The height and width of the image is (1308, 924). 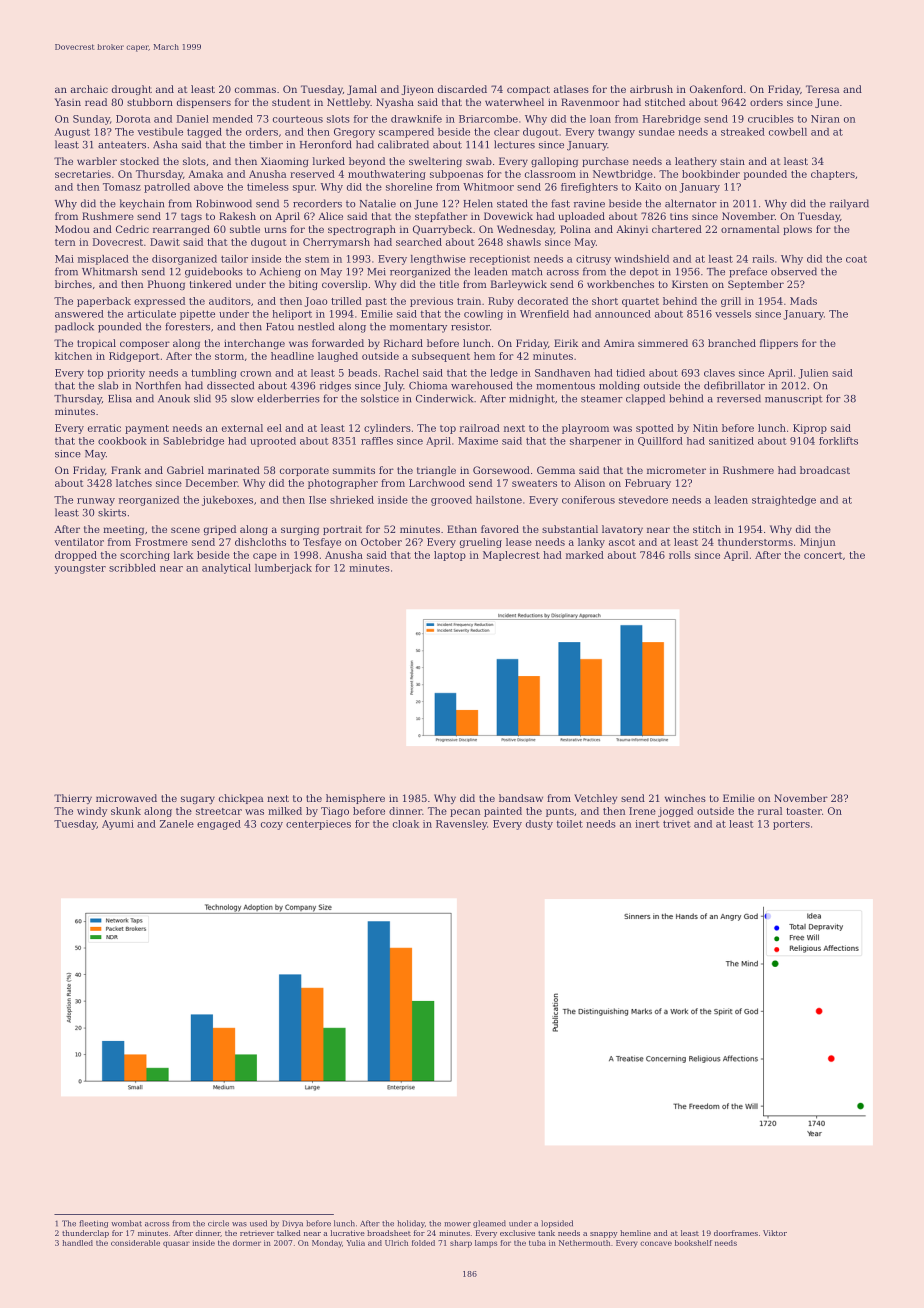 What do you see at coordinates (255, 90) in the image?
I see `commas` at bounding box center [255, 90].
